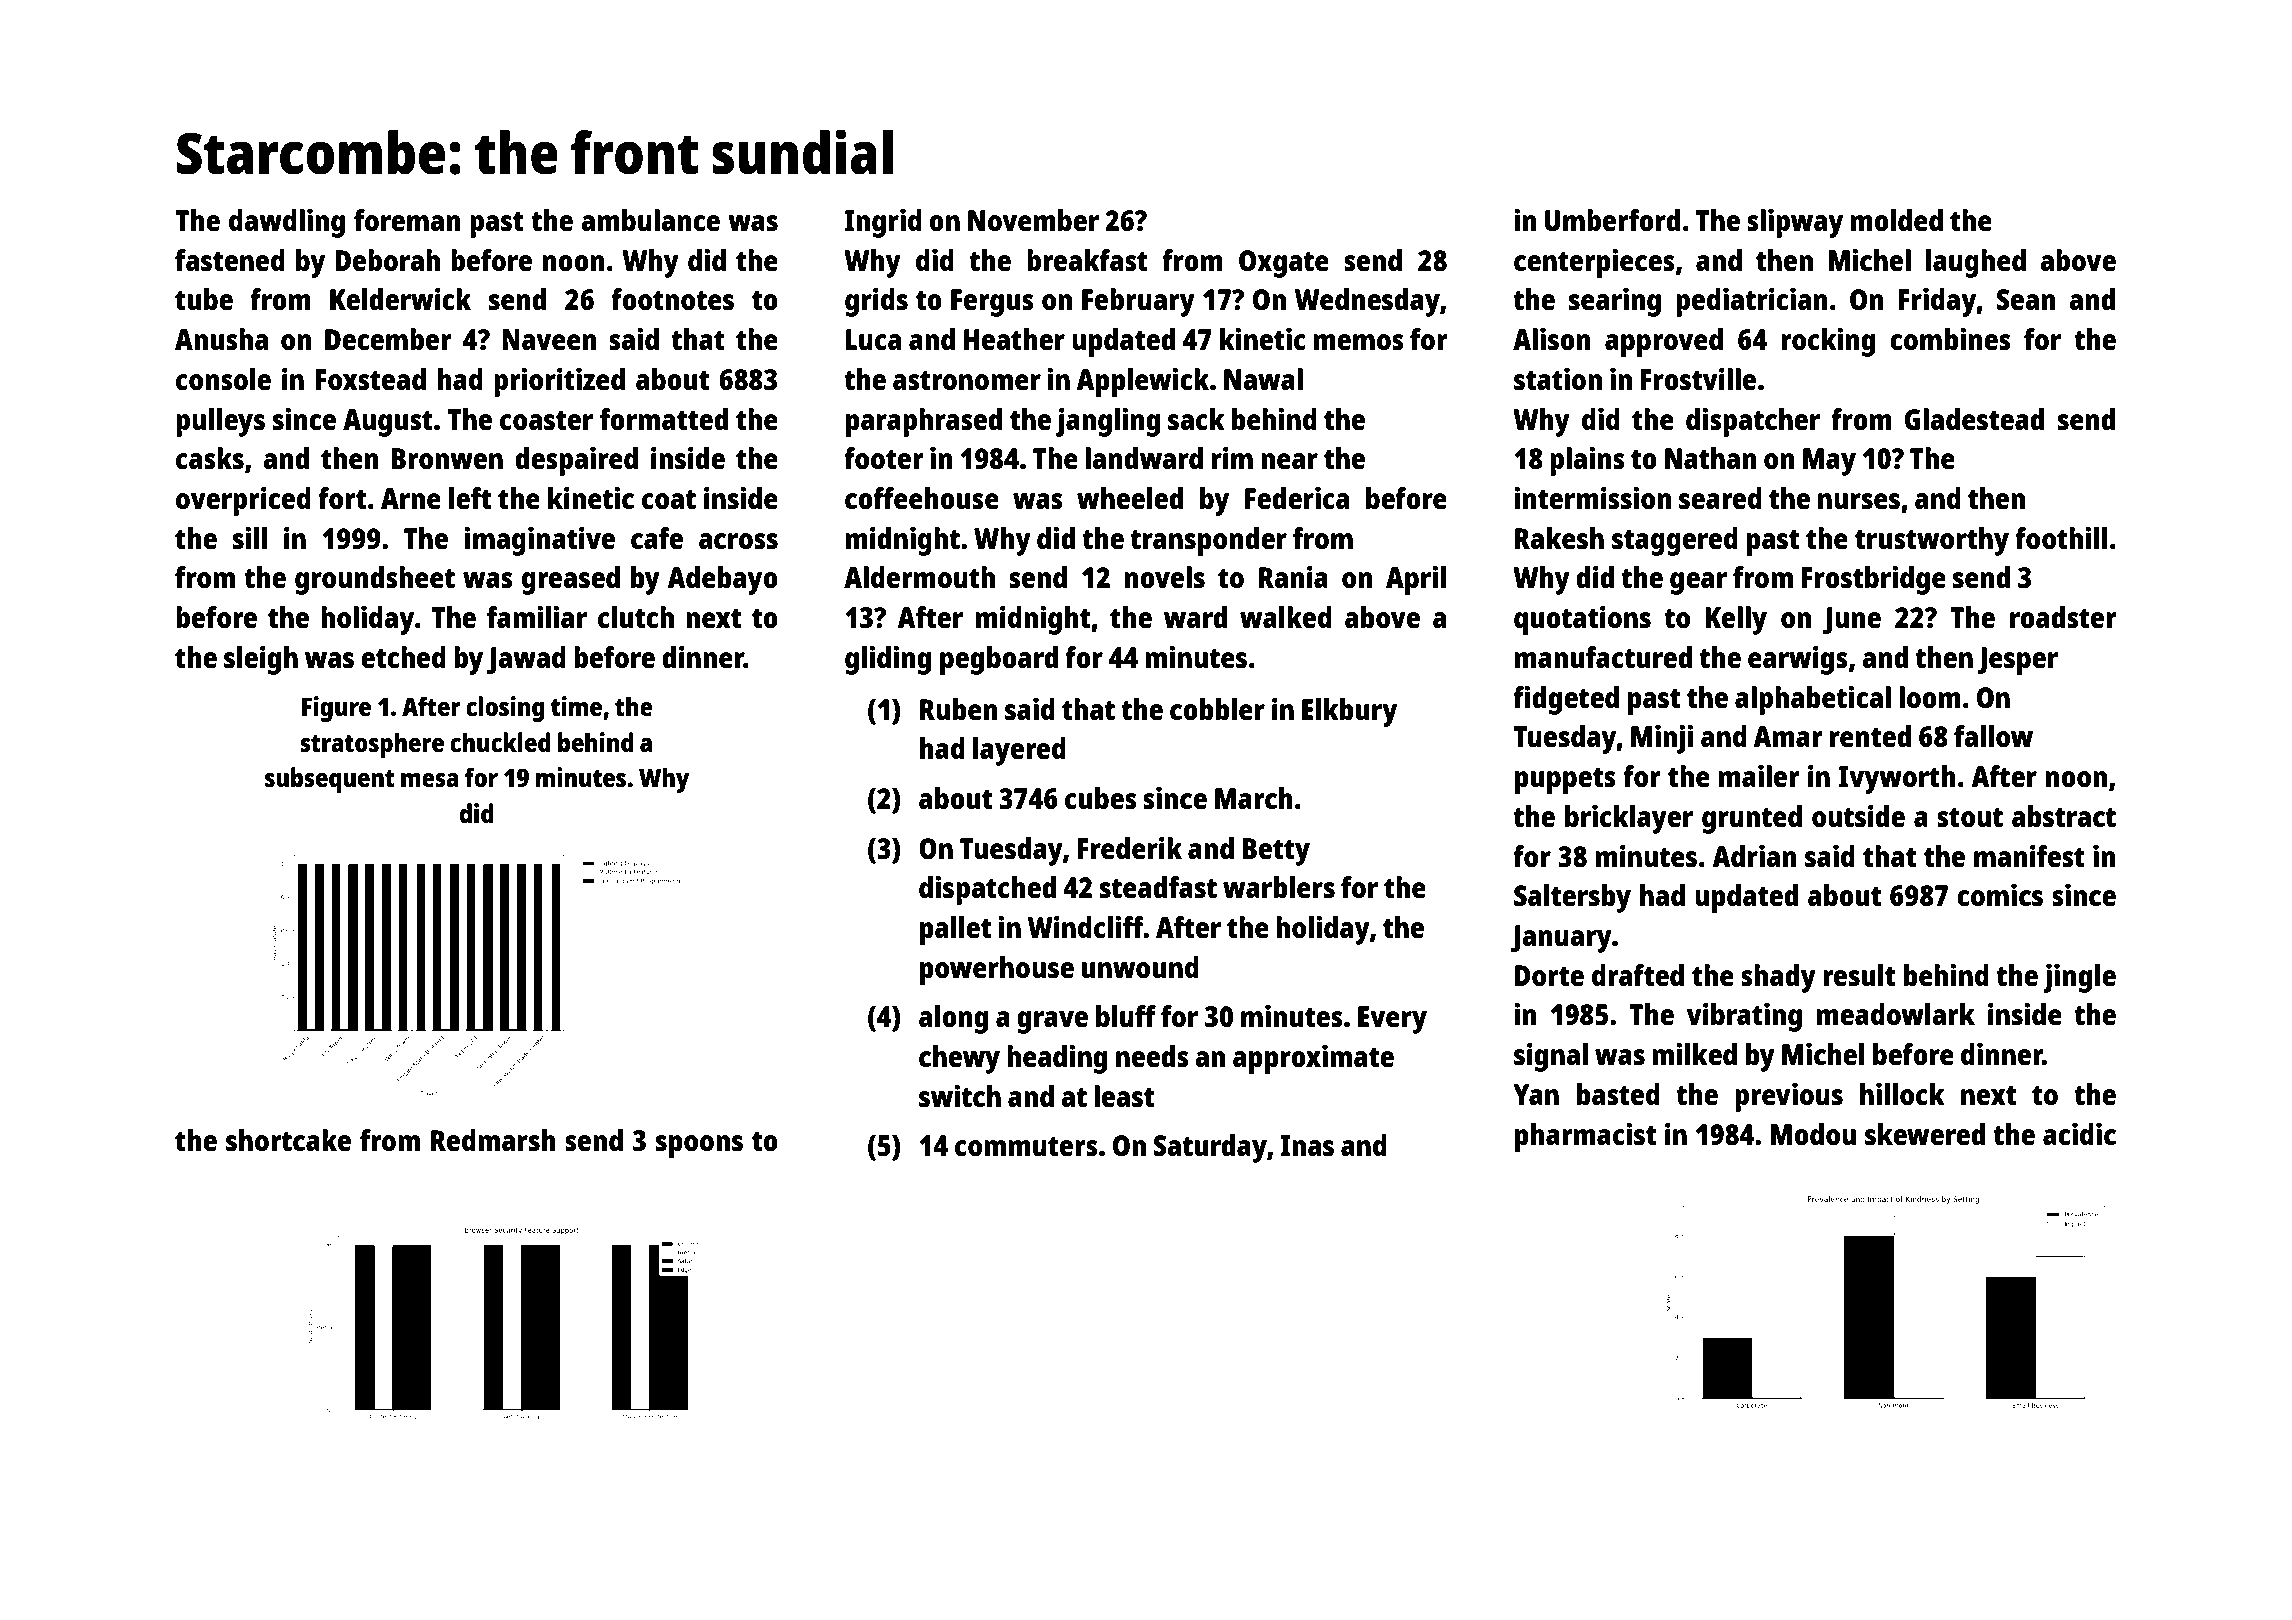 The height and width of the image is (1620, 2292). Describe the element at coordinates (999, 660) in the image. I see `pegboard` at that location.
